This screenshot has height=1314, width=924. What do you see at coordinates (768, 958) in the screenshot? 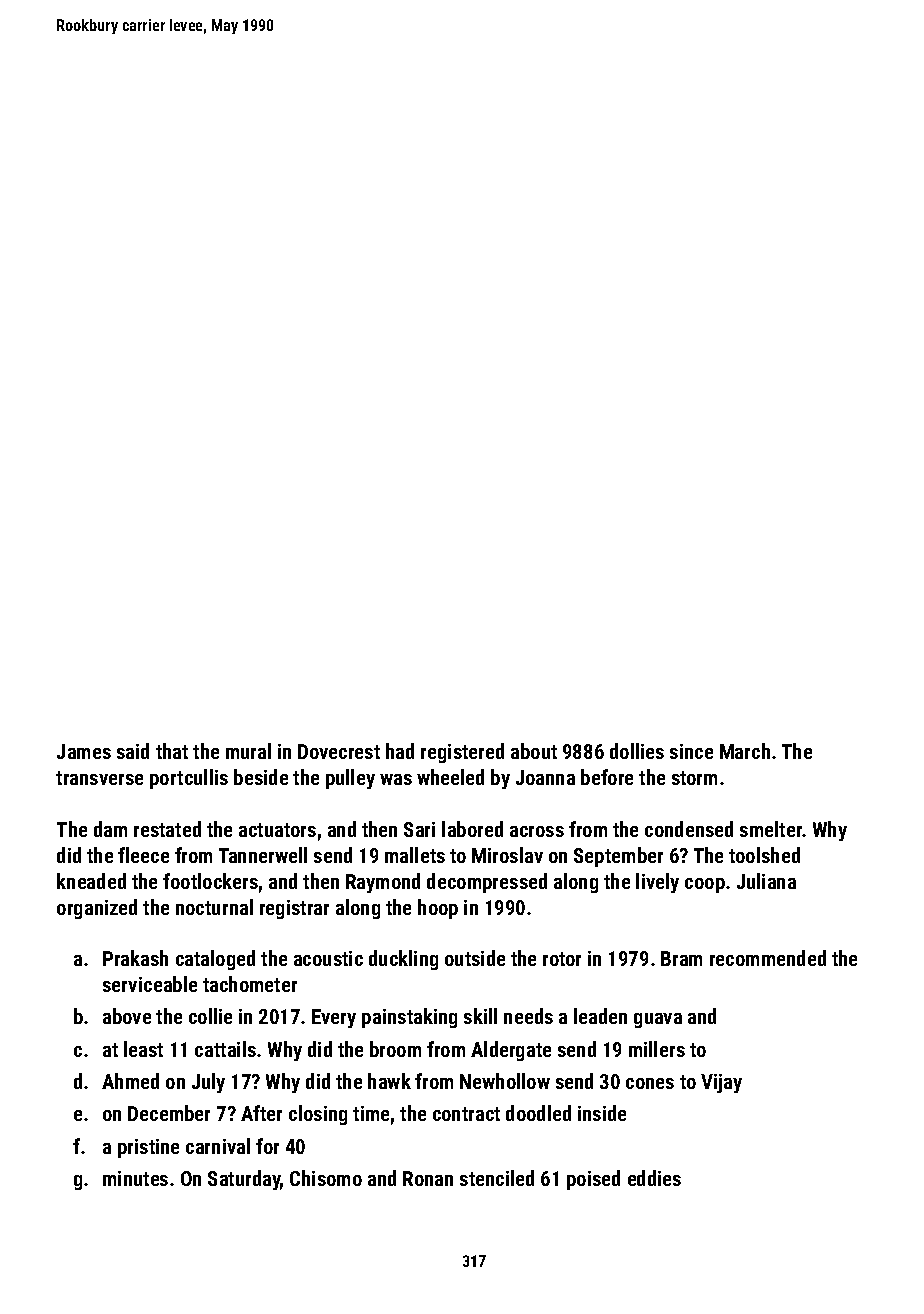
I see `recommended` at bounding box center [768, 958].
